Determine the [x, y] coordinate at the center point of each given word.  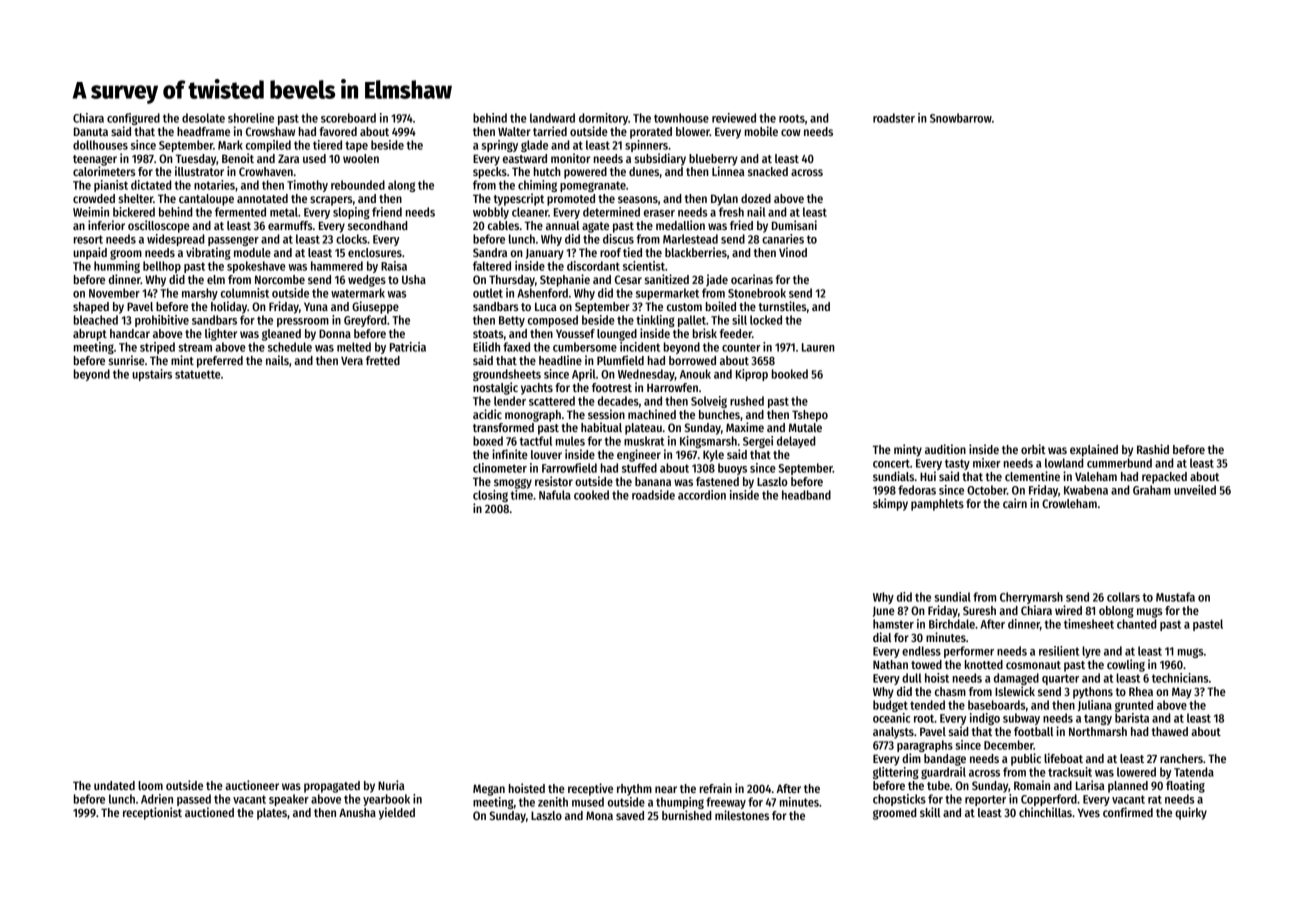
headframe [203, 131]
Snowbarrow [961, 118]
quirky [1191, 813]
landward [552, 118]
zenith [553, 802]
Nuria [391, 785]
